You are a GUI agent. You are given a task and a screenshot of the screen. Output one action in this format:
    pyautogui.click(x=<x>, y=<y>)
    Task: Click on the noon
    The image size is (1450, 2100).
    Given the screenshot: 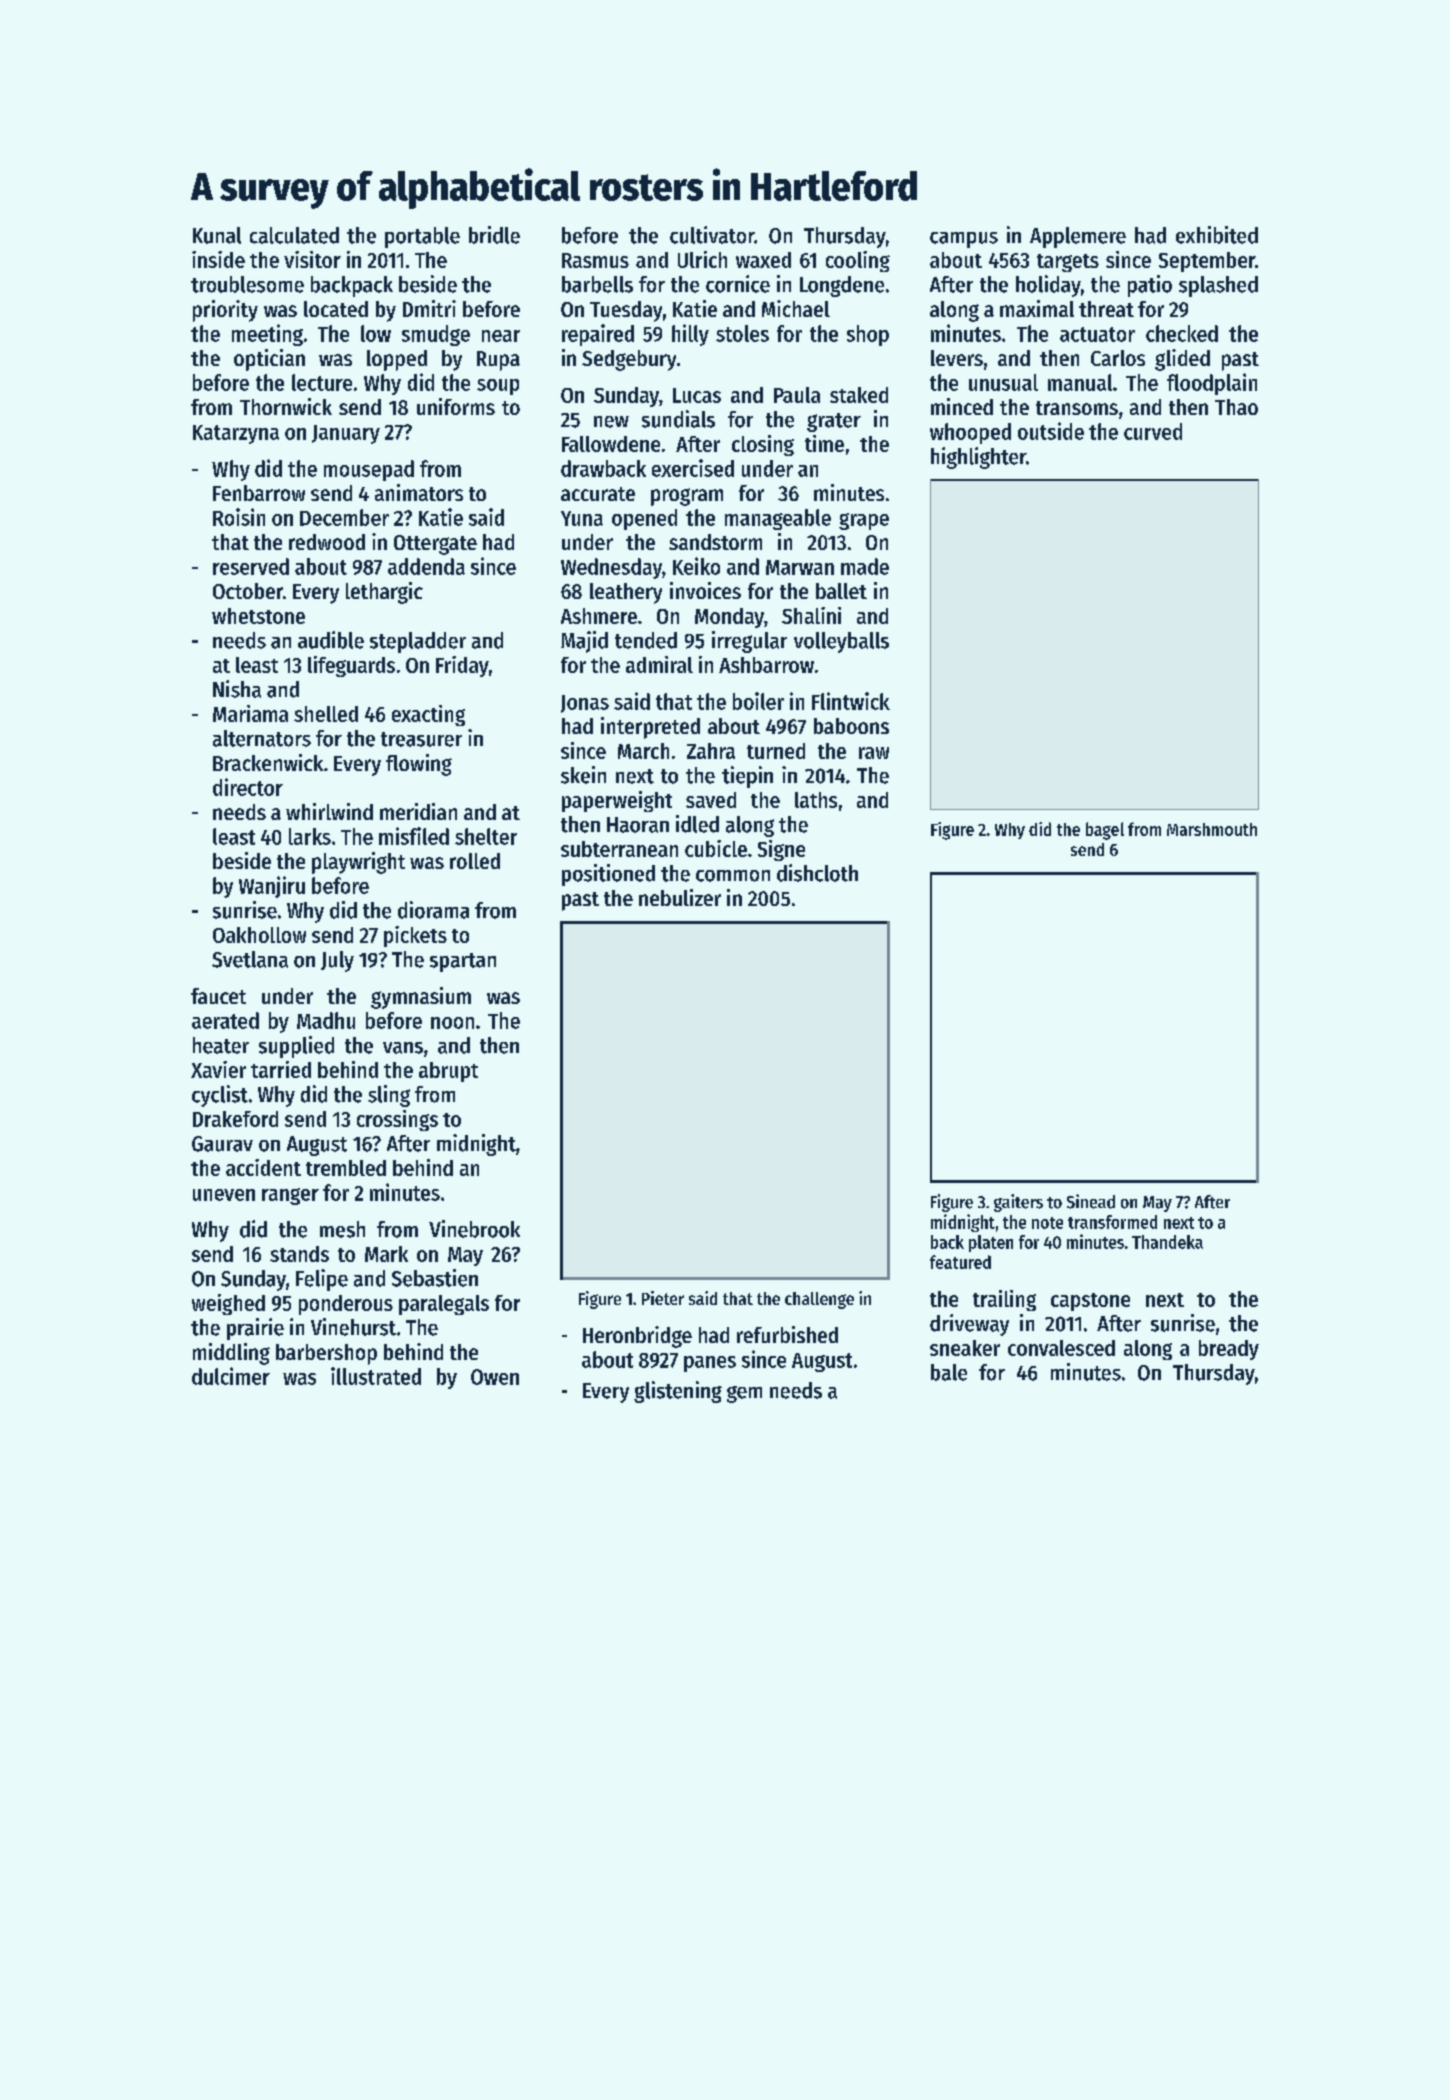 What is the action you would take?
    pyautogui.click(x=452, y=1023)
